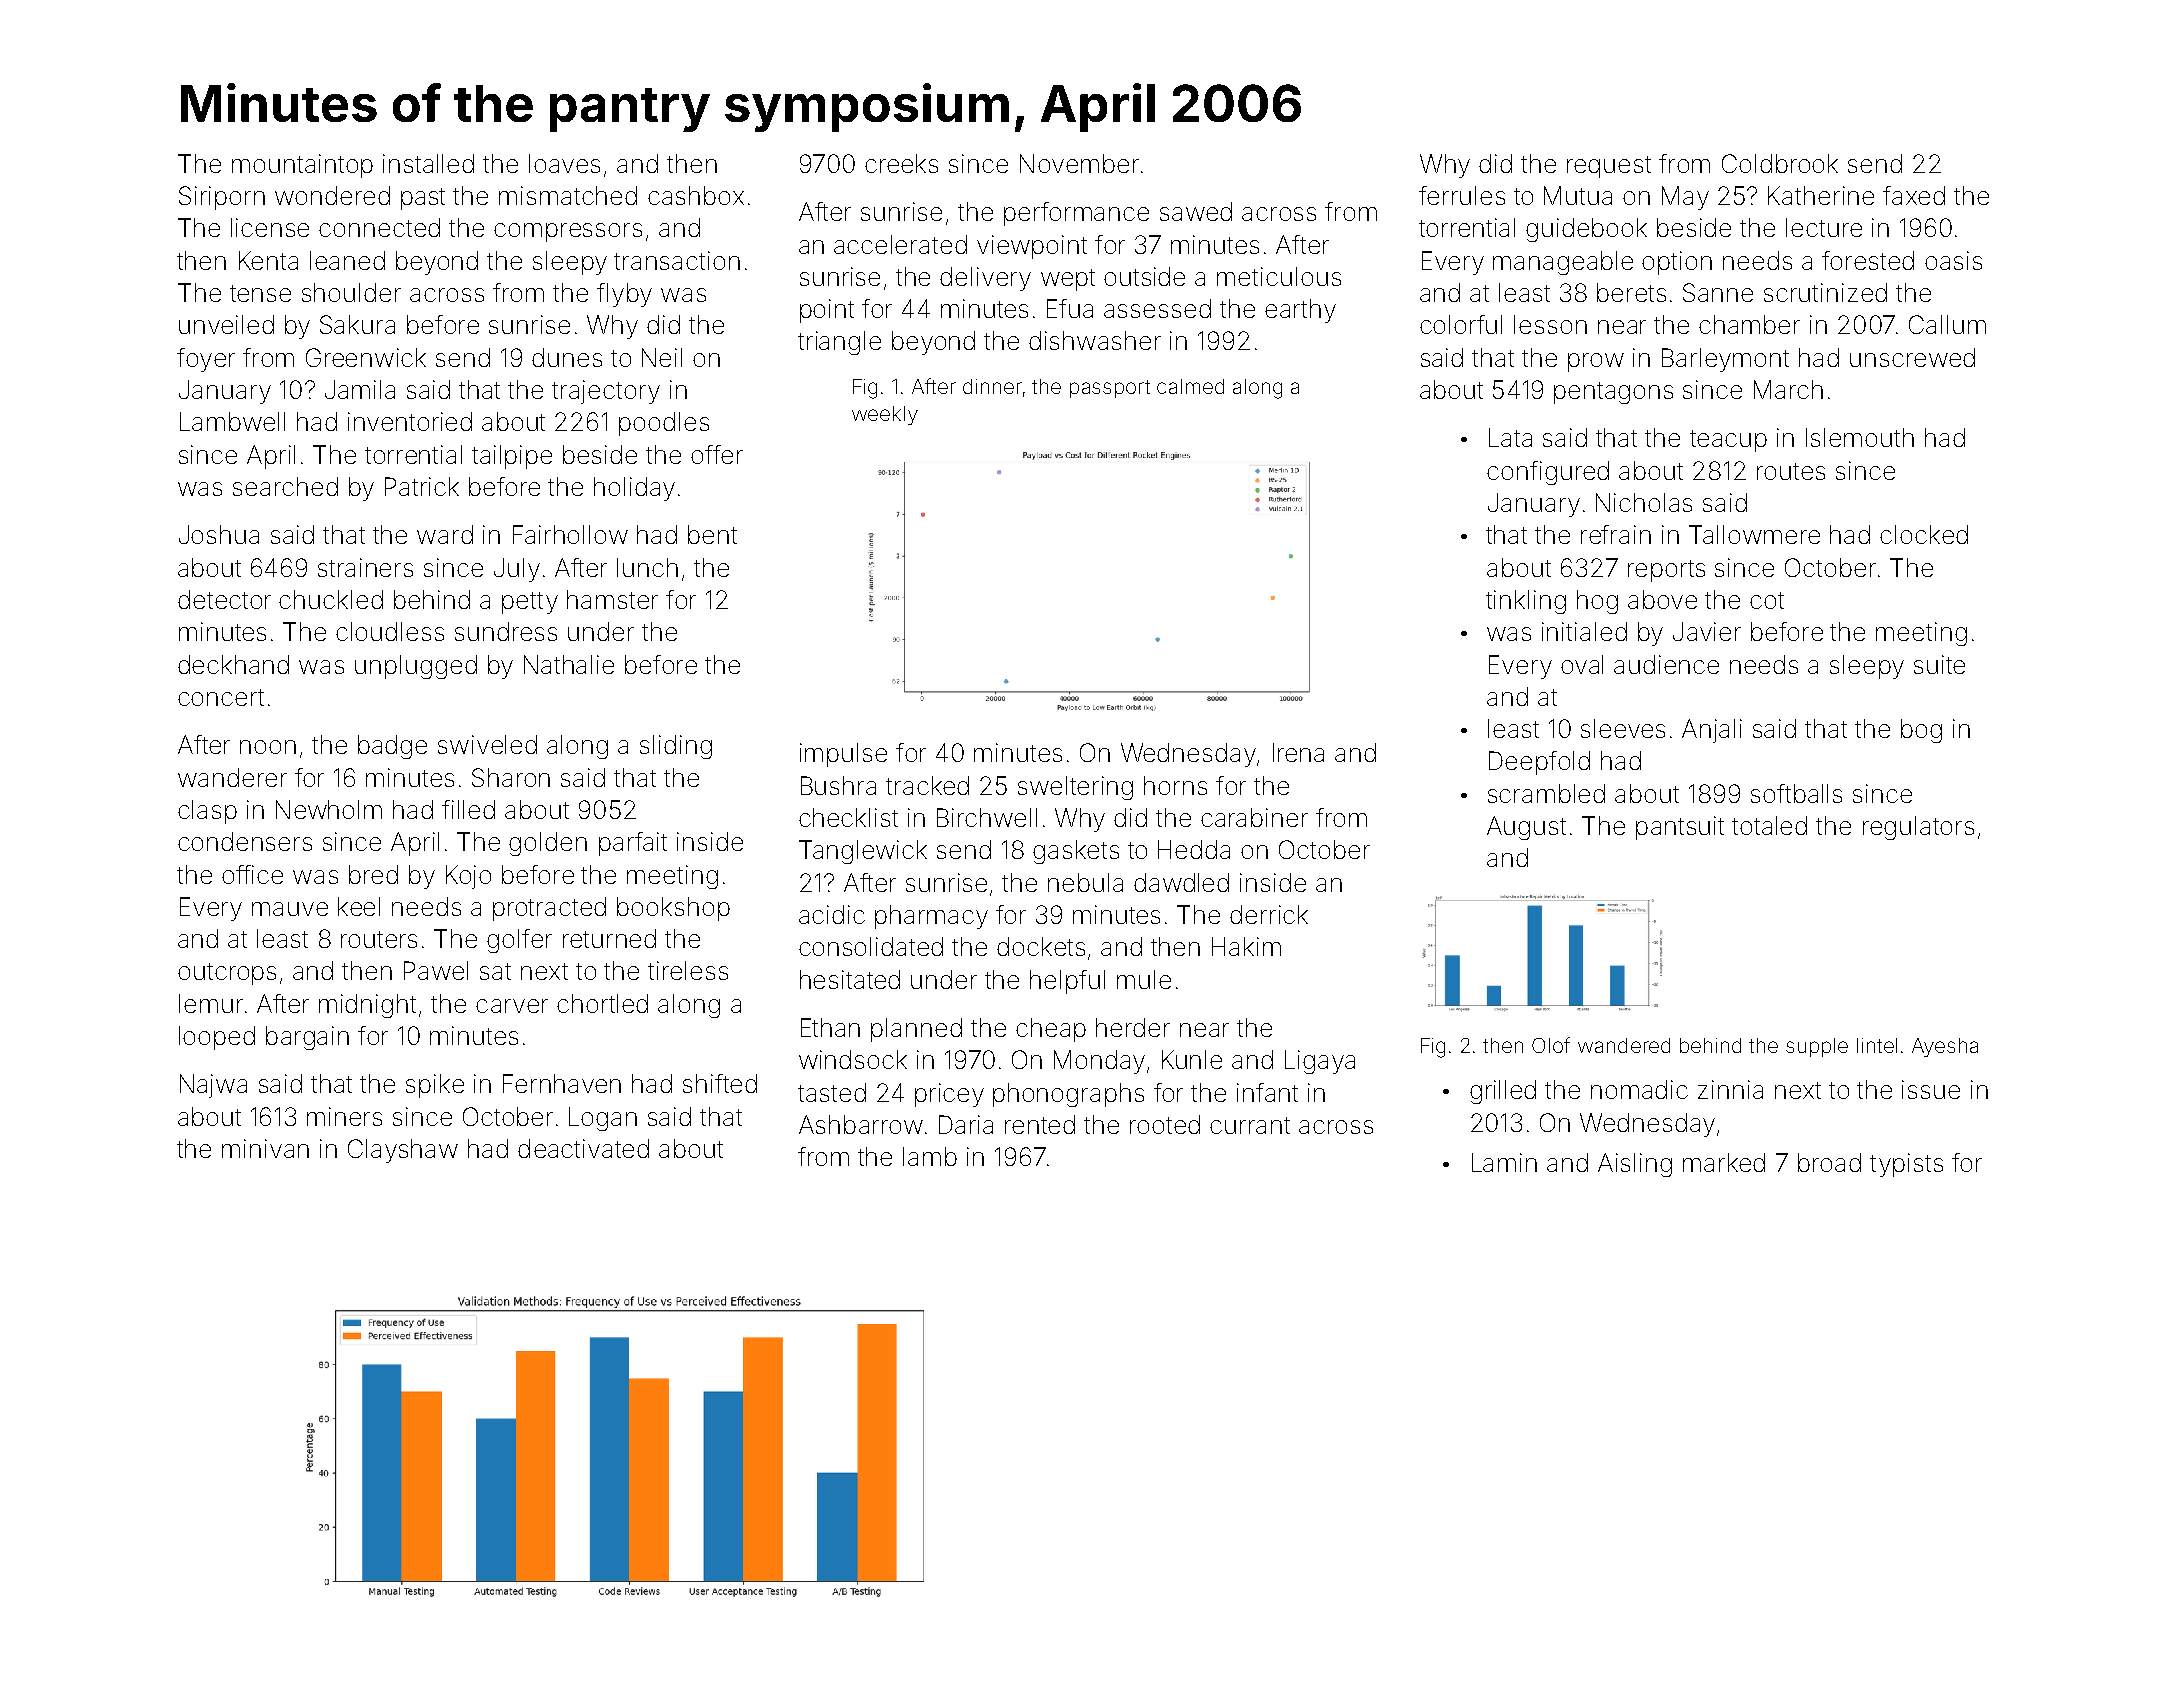 The width and height of the page is (2178, 1683). What do you see at coordinates (838, 785) in the page?
I see `Bushra` at bounding box center [838, 785].
